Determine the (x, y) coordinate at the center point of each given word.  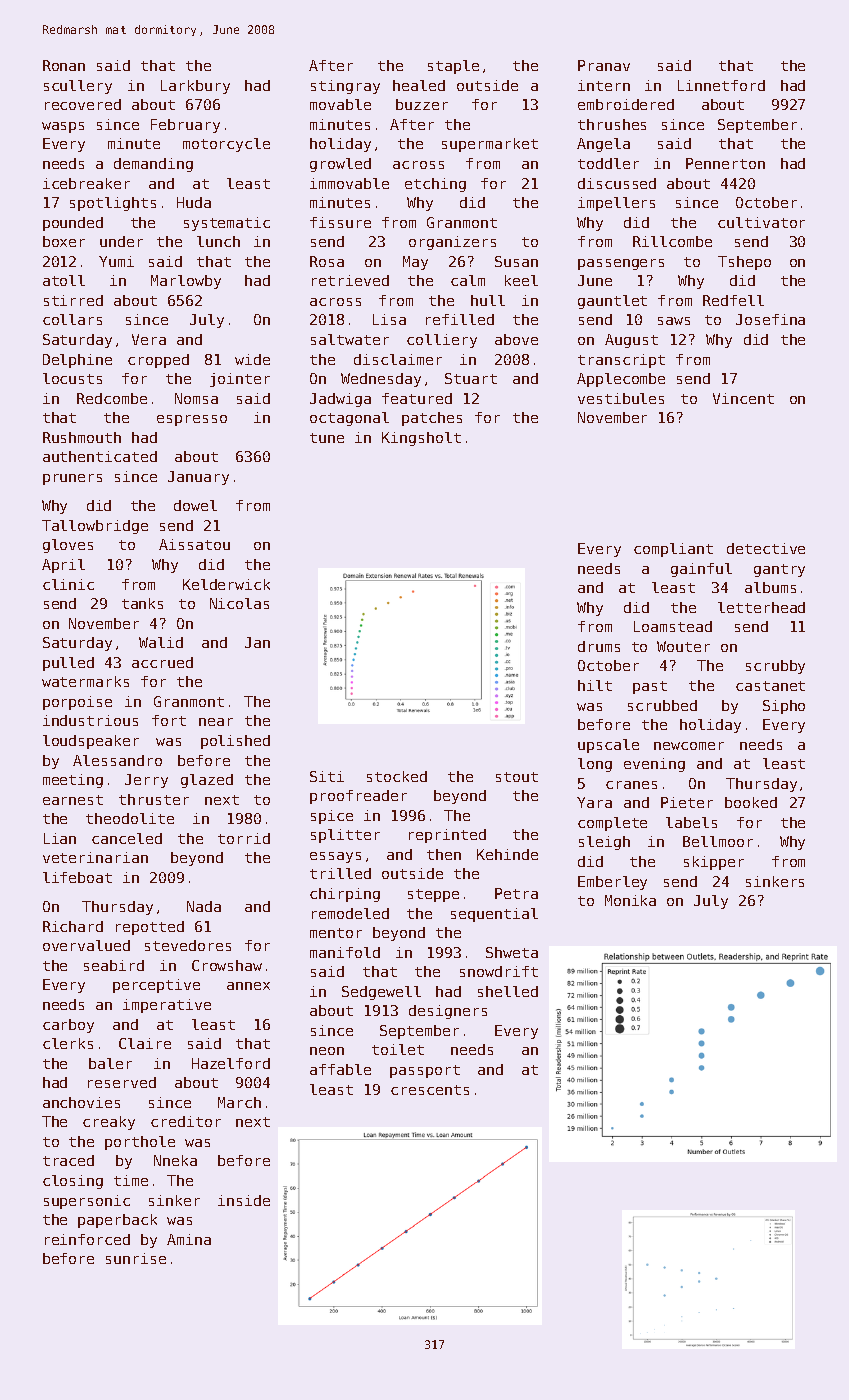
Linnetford (721, 85)
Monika (630, 900)
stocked (397, 776)
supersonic (87, 1202)
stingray (345, 87)
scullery (78, 87)
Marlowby (186, 282)
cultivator (761, 222)
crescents (430, 1090)
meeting (73, 781)
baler (110, 1063)
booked (751, 802)
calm (468, 280)
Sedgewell (381, 993)
